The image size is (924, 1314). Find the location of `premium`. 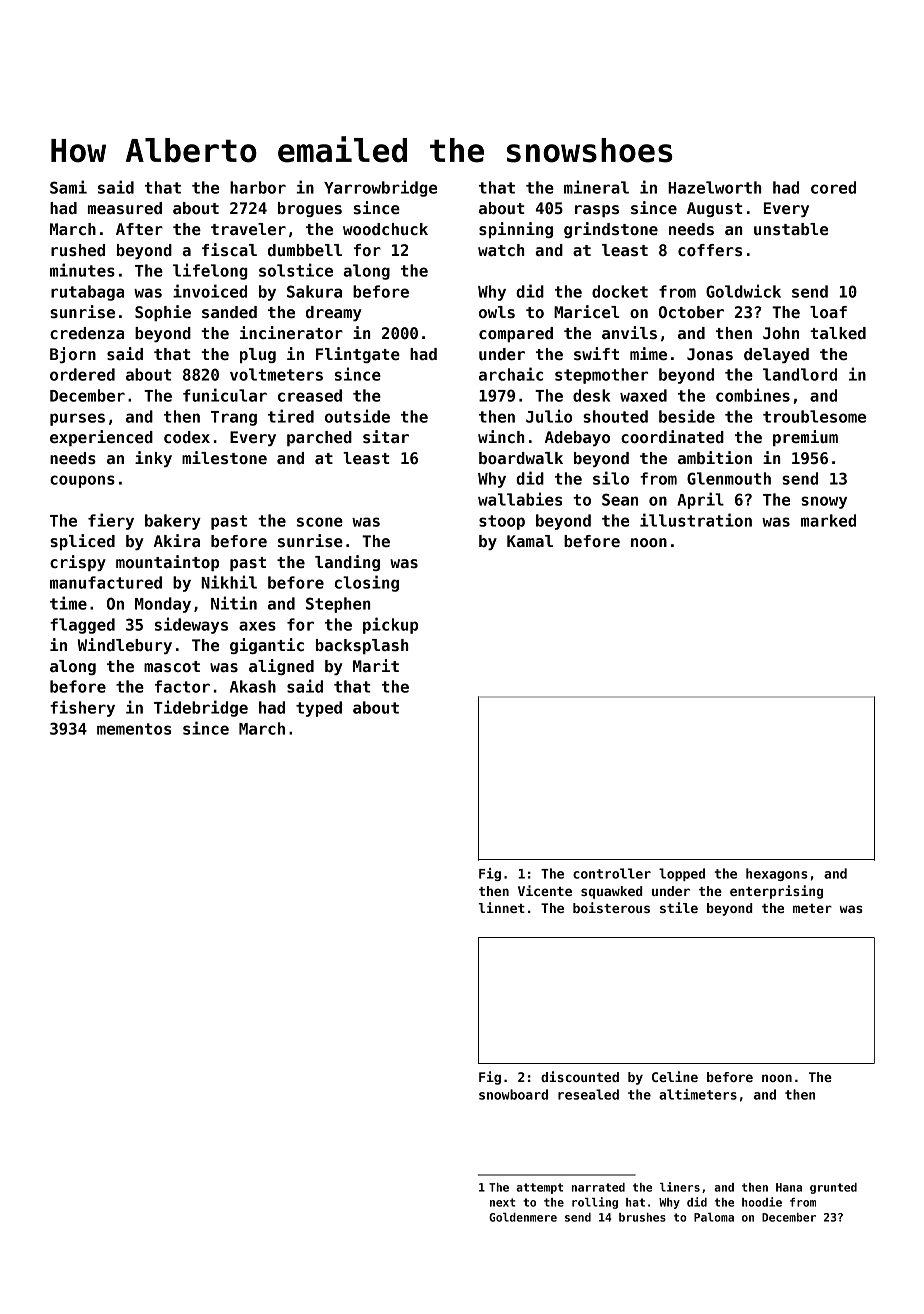

premium is located at coordinates (805, 438).
